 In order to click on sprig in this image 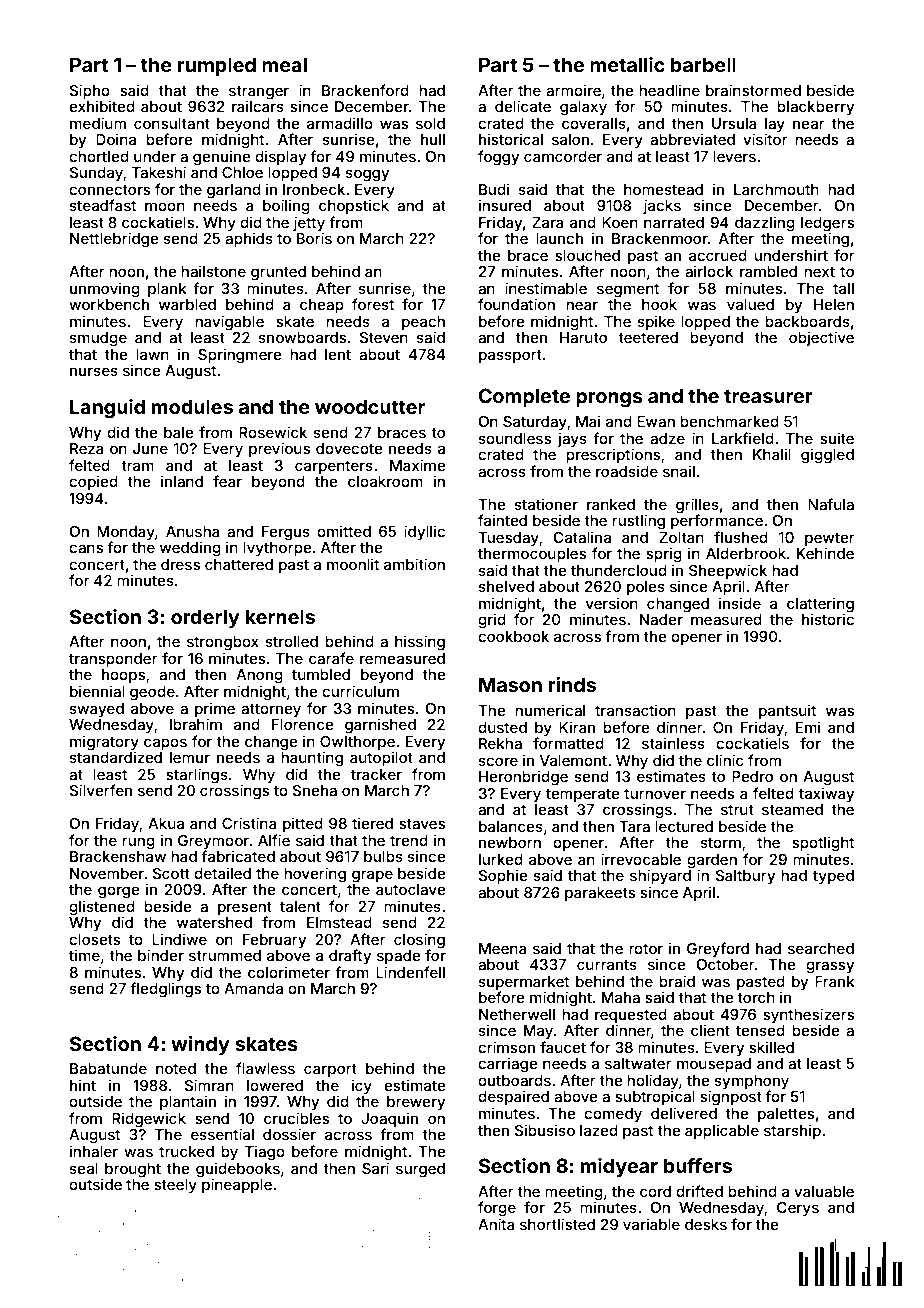, I will do `click(664, 555)`.
